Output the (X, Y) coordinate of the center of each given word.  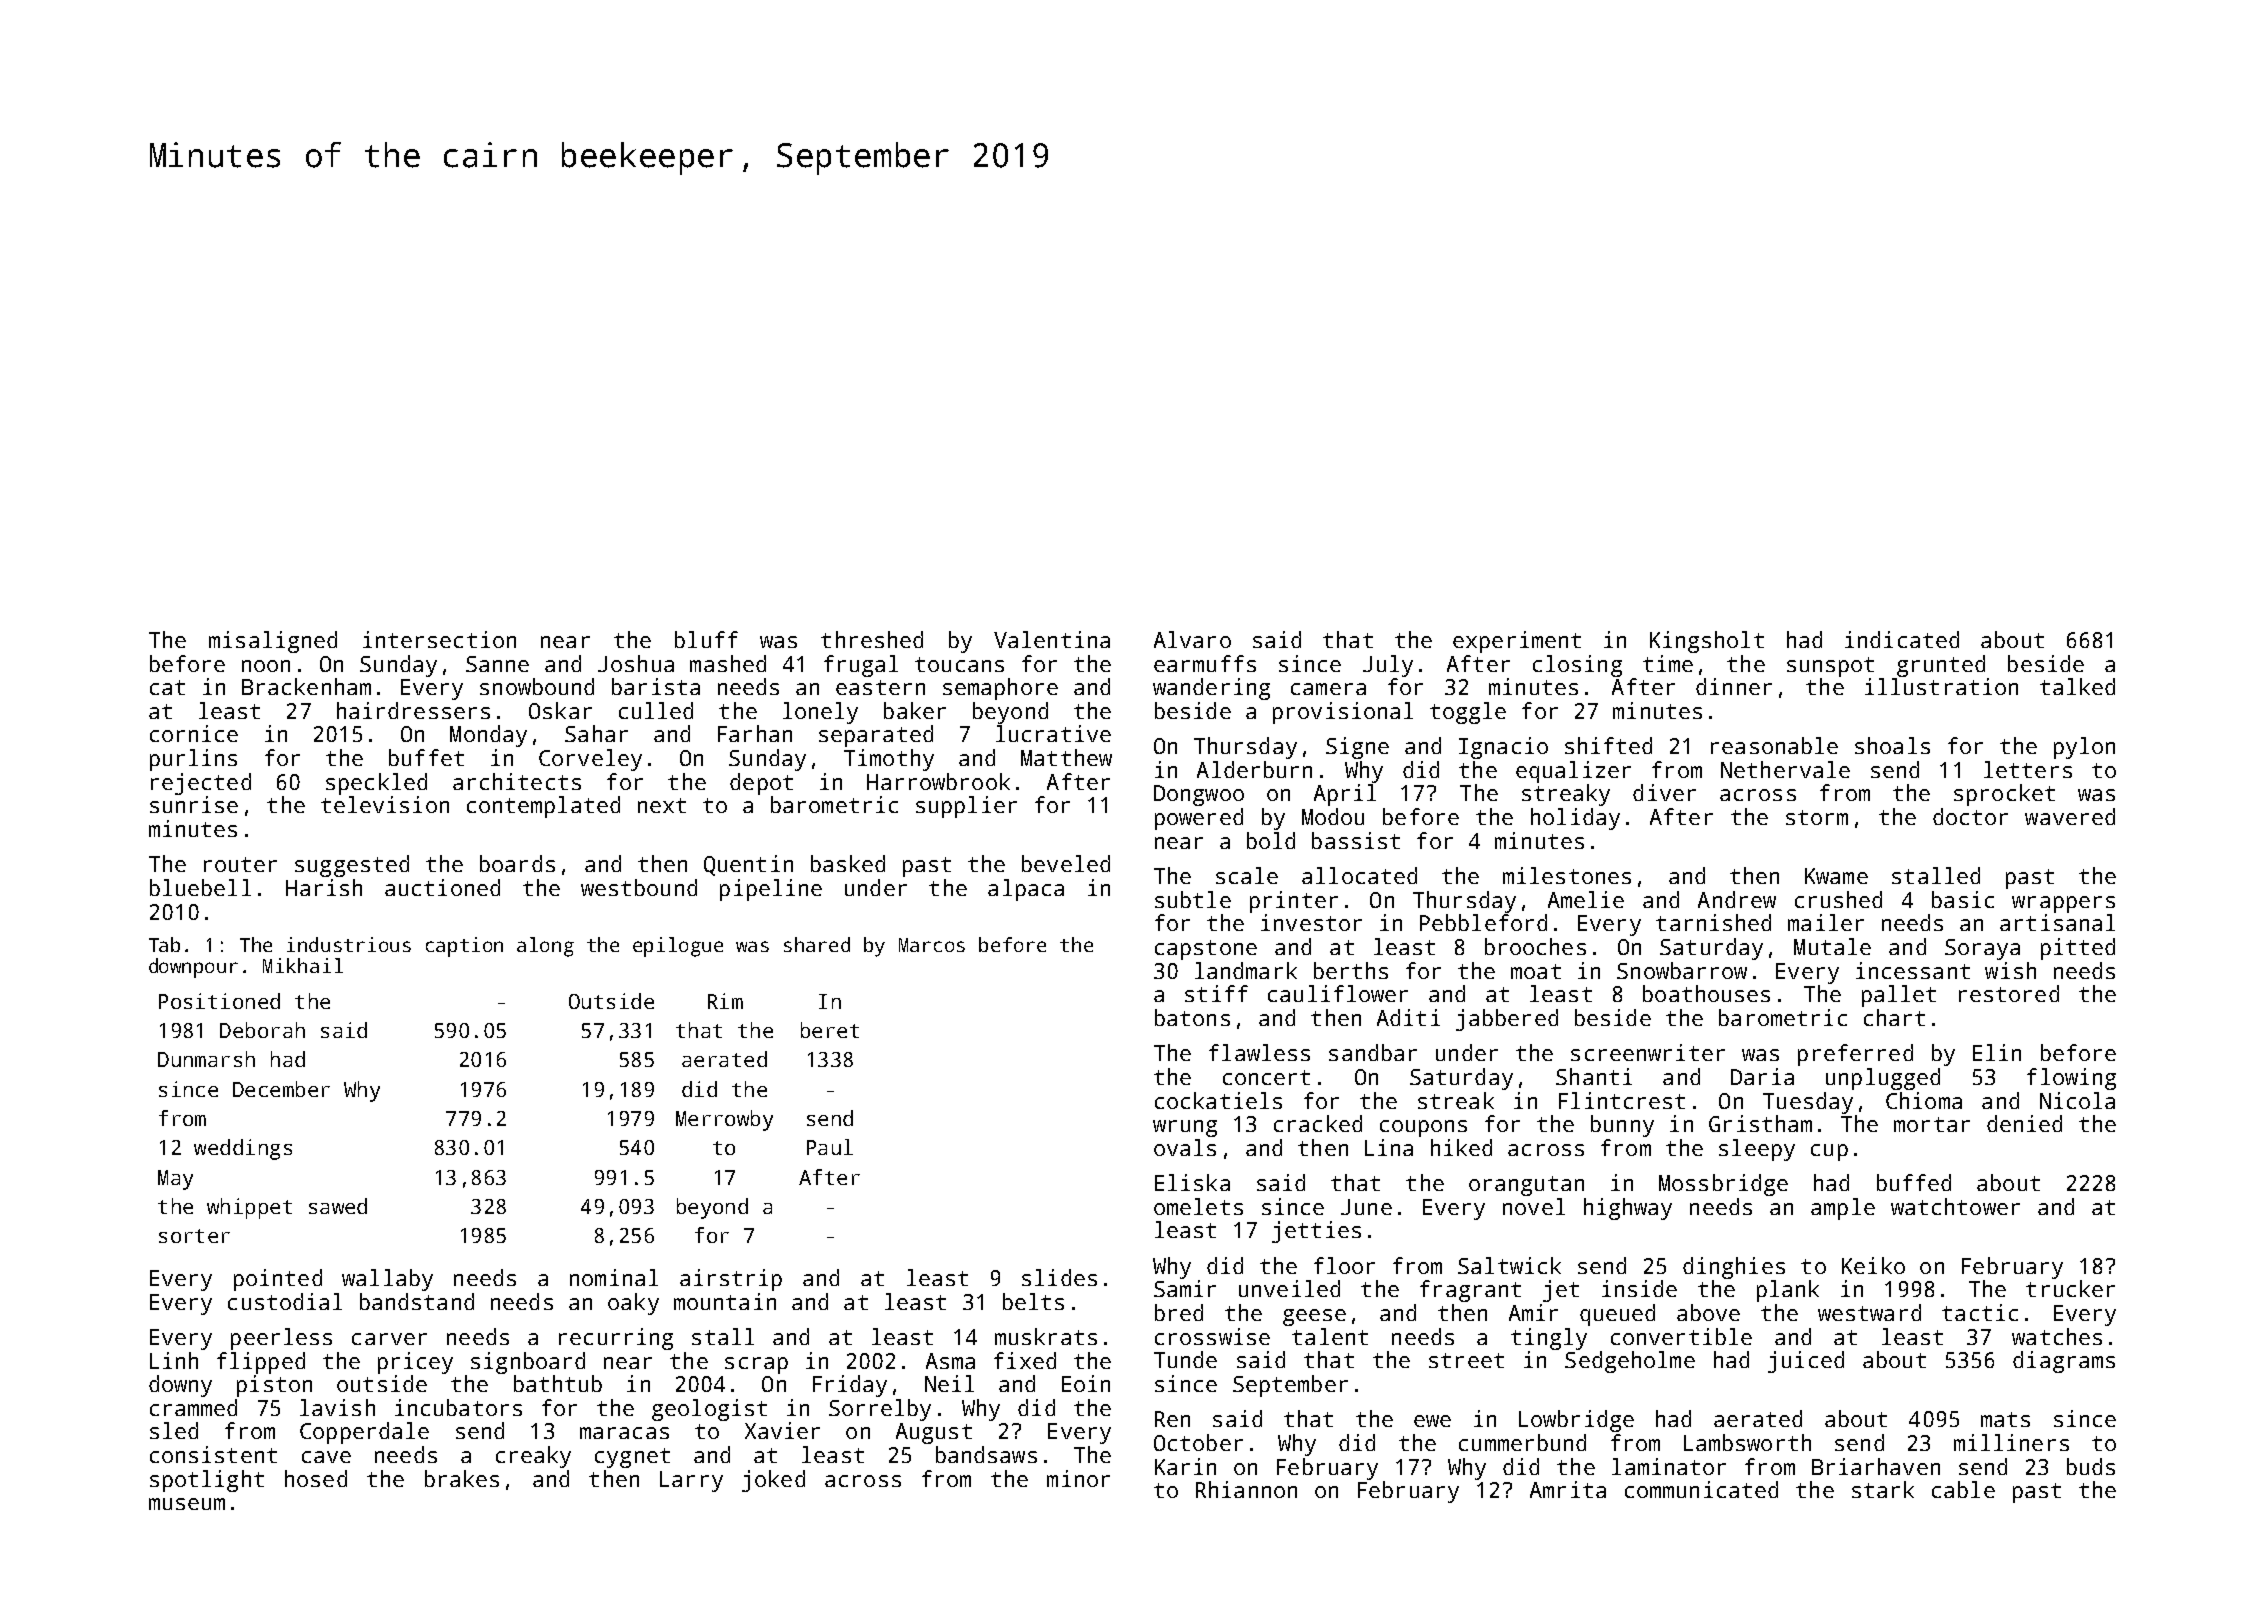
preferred (1855, 1055)
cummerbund (1522, 1442)
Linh (174, 1360)
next (662, 805)
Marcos (932, 945)
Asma (950, 1361)
